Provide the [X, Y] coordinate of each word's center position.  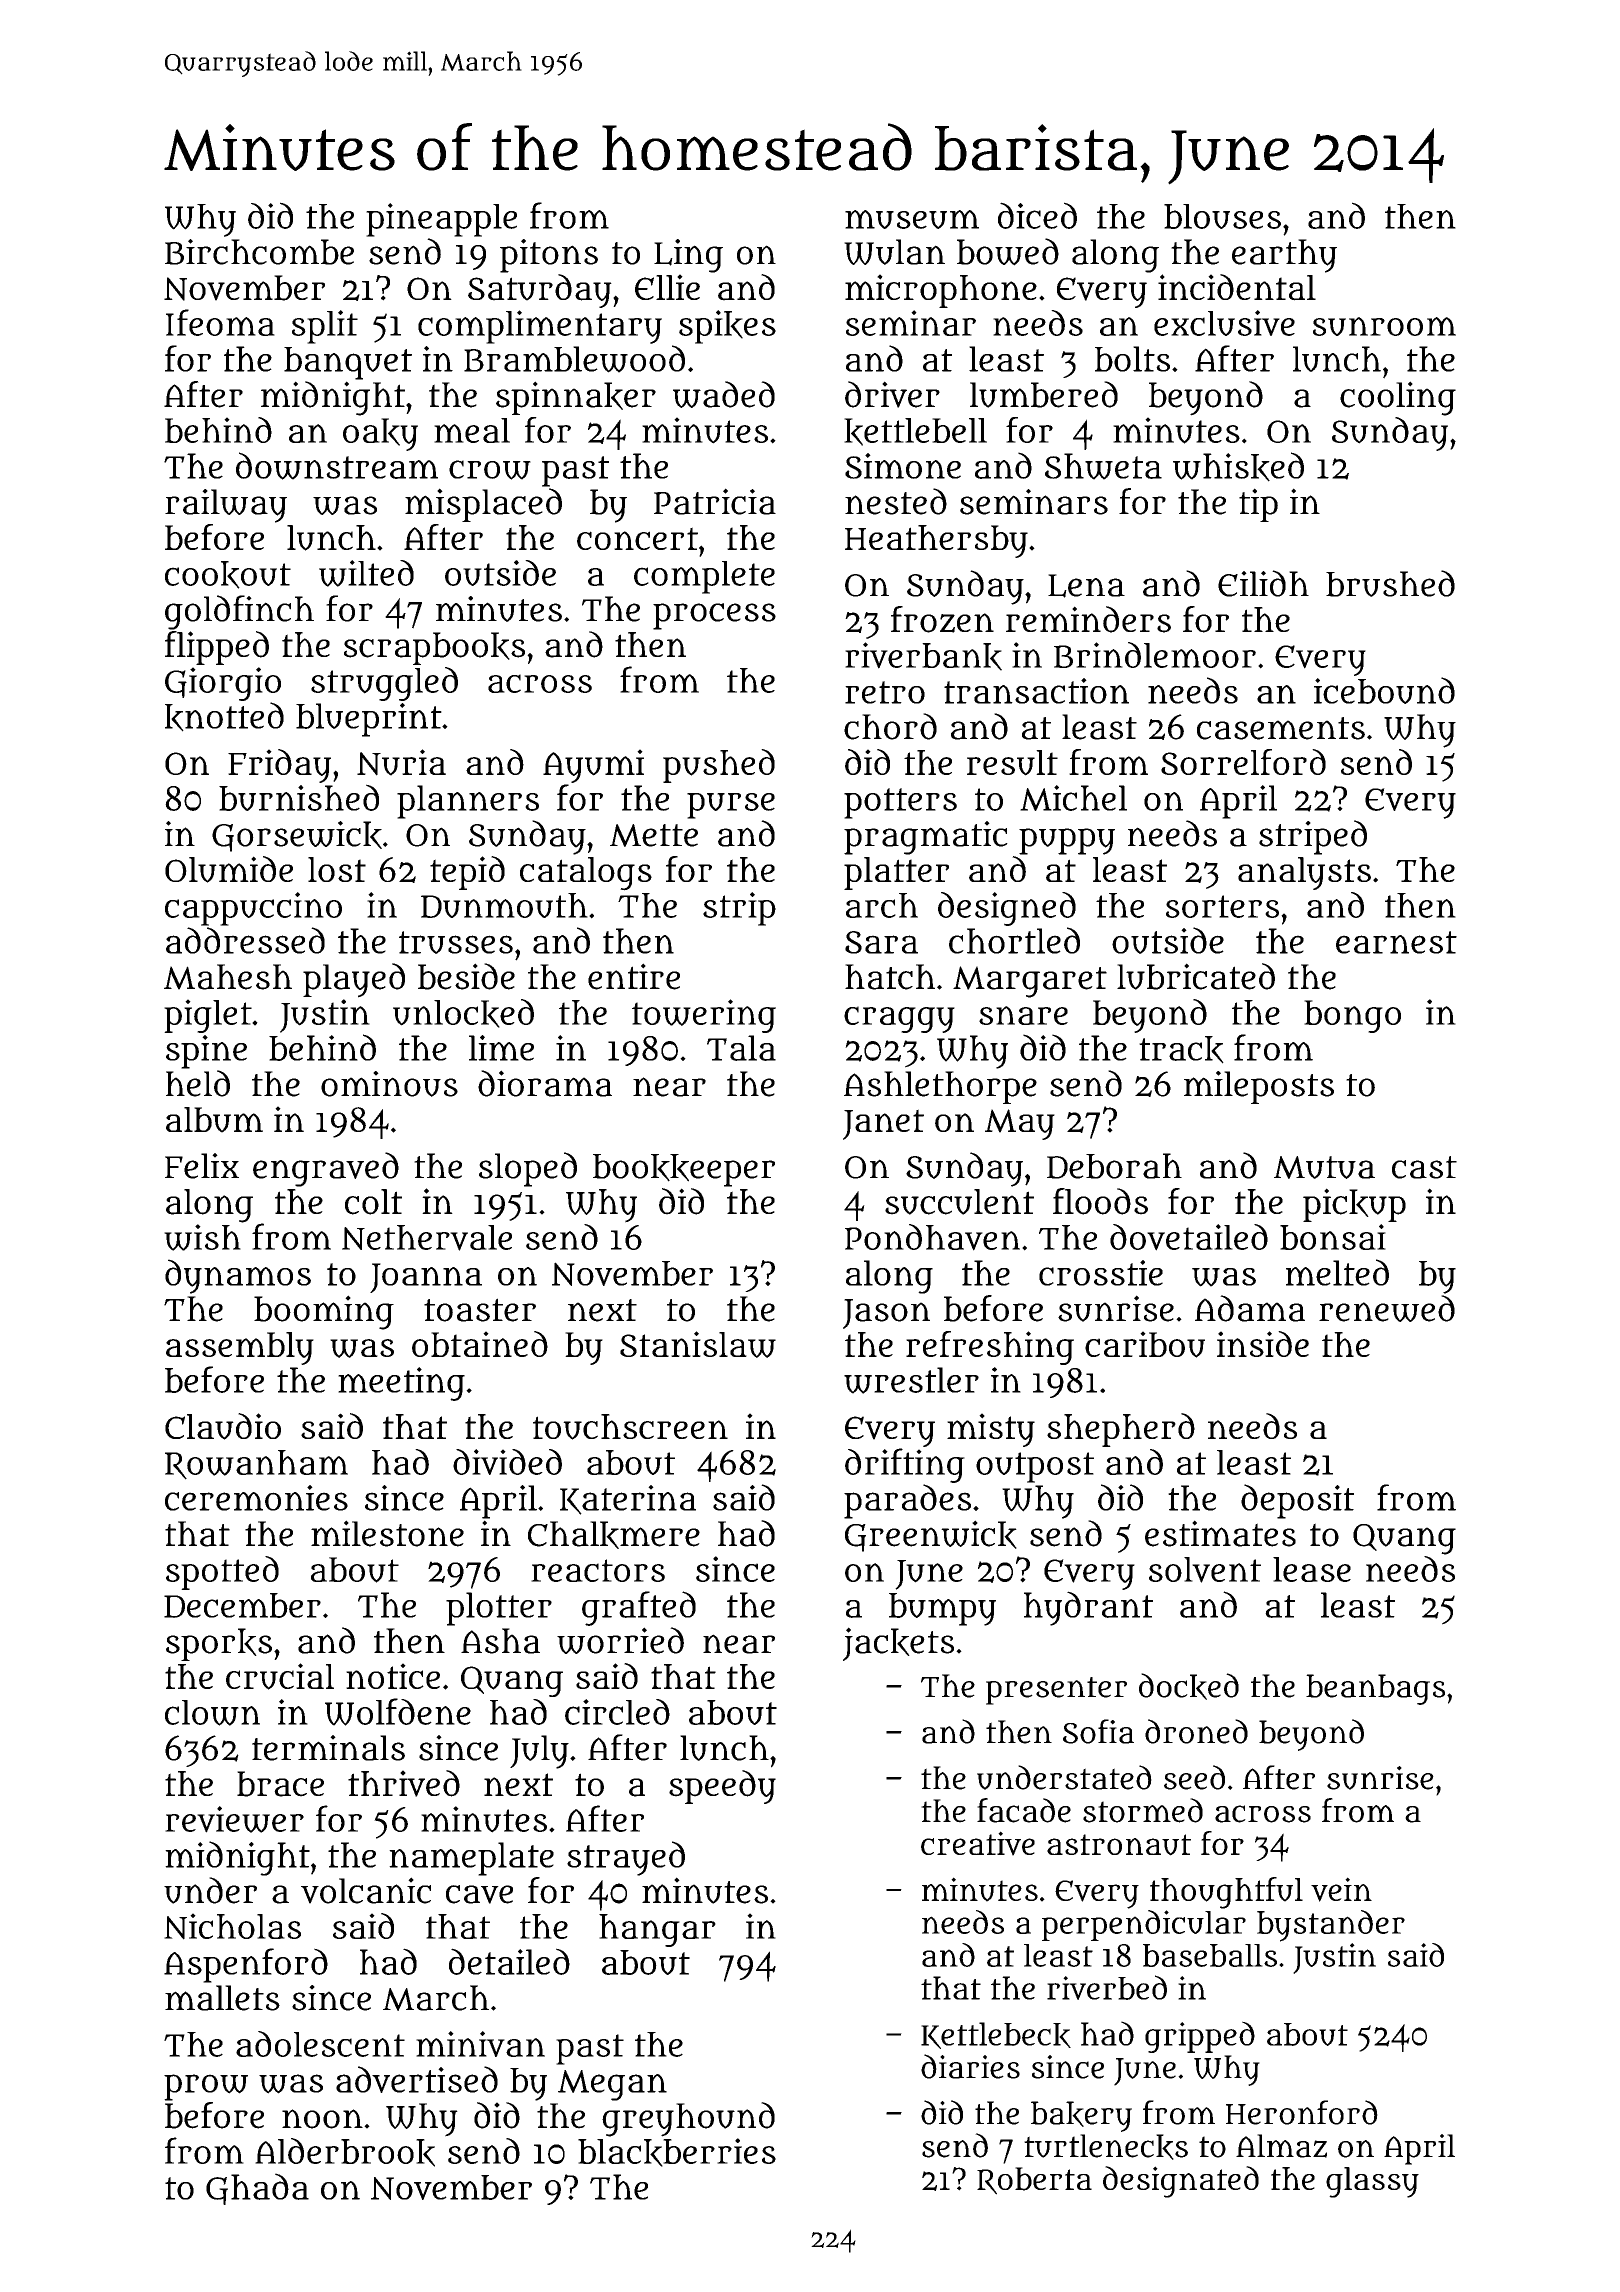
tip [1258, 505]
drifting [905, 1465]
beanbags [1375, 1689]
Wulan [894, 252]
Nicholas [232, 1926]
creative [978, 1843]
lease [1312, 1569]
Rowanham [256, 1465]
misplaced [483, 505]
